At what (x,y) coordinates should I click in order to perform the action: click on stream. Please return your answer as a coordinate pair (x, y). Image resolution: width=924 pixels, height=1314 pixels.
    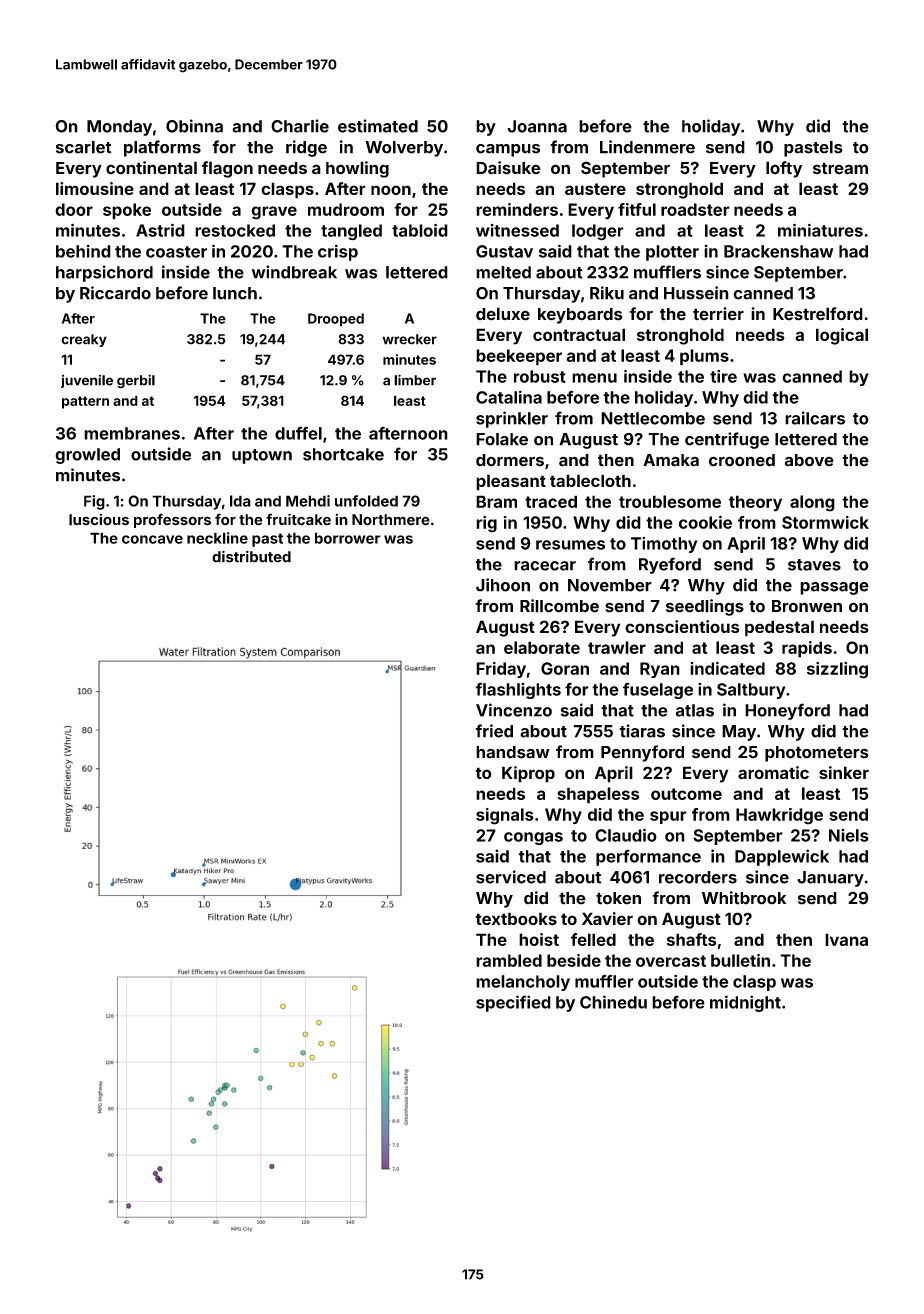
    Looking at the image, I should click on (840, 168).
